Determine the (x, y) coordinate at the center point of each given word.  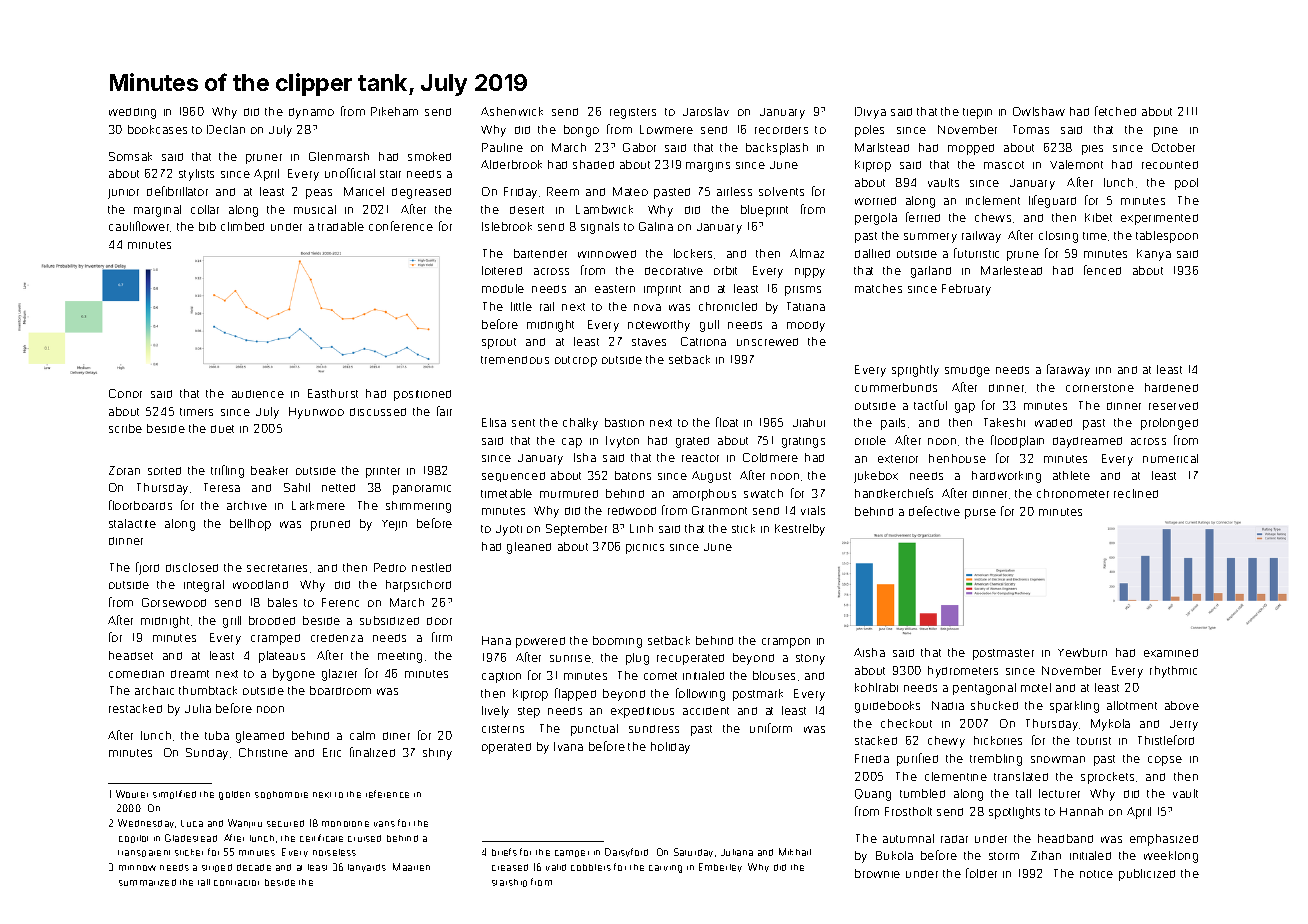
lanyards (367, 868)
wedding (132, 113)
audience (258, 394)
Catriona (703, 341)
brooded (272, 620)
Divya (870, 113)
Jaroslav (706, 111)
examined (1171, 653)
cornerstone (1100, 388)
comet (660, 676)
